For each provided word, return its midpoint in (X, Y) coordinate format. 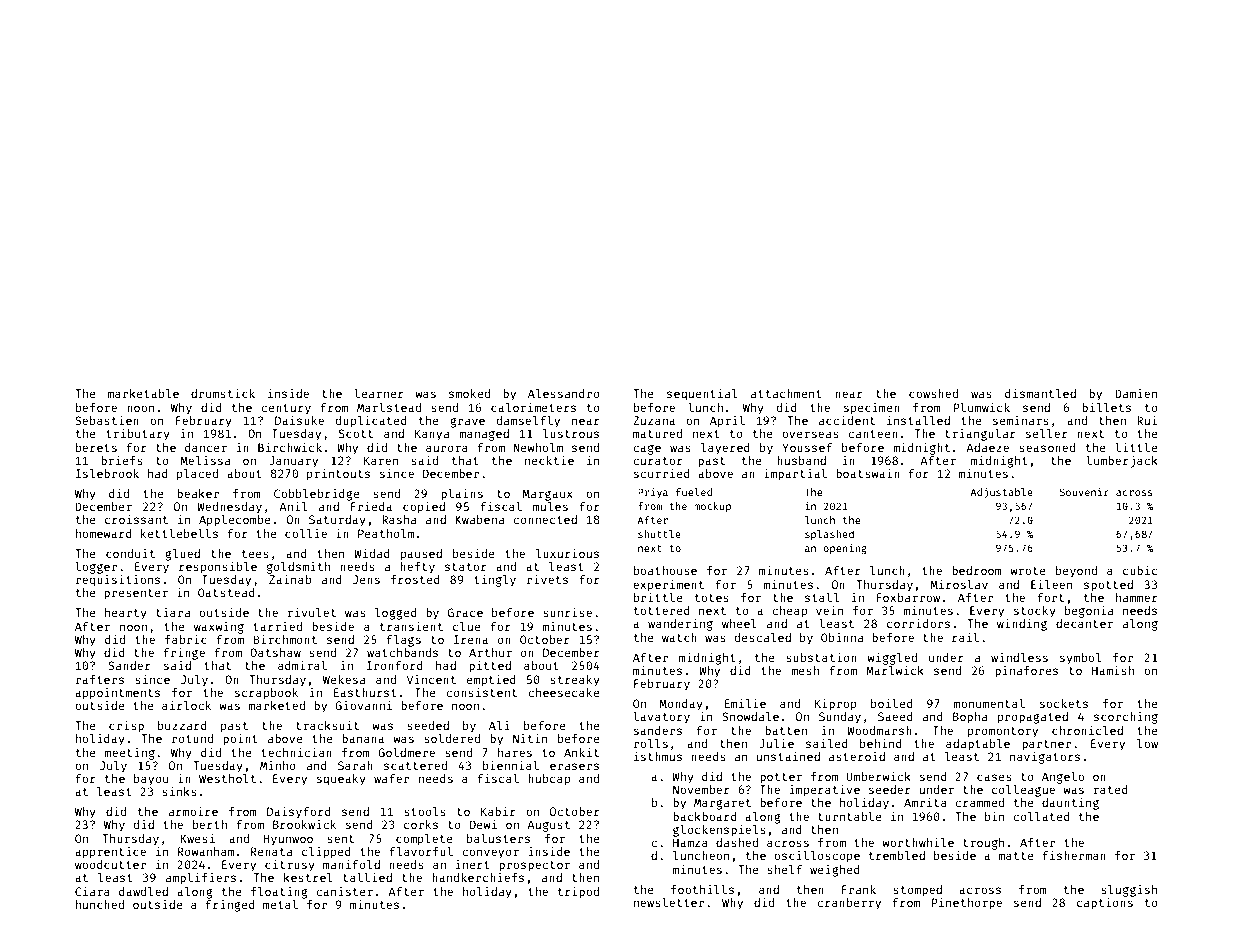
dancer (206, 447)
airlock (186, 705)
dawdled (143, 891)
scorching (1126, 718)
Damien (1136, 393)
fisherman (1074, 855)
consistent (481, 692)
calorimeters (533, 407)
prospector (534, 866)
